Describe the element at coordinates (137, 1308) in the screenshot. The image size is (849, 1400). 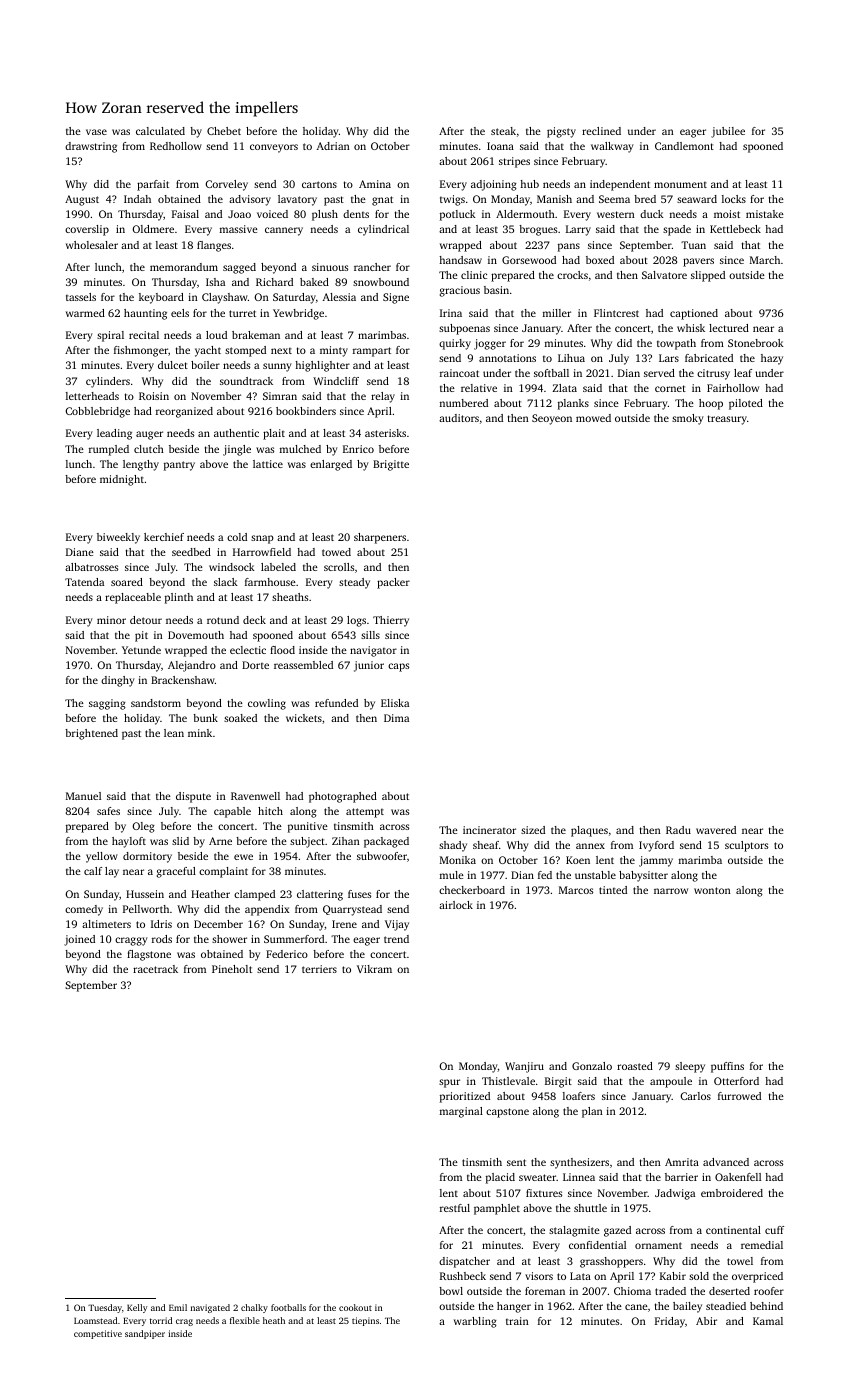
I see `Kelly` at that location.
